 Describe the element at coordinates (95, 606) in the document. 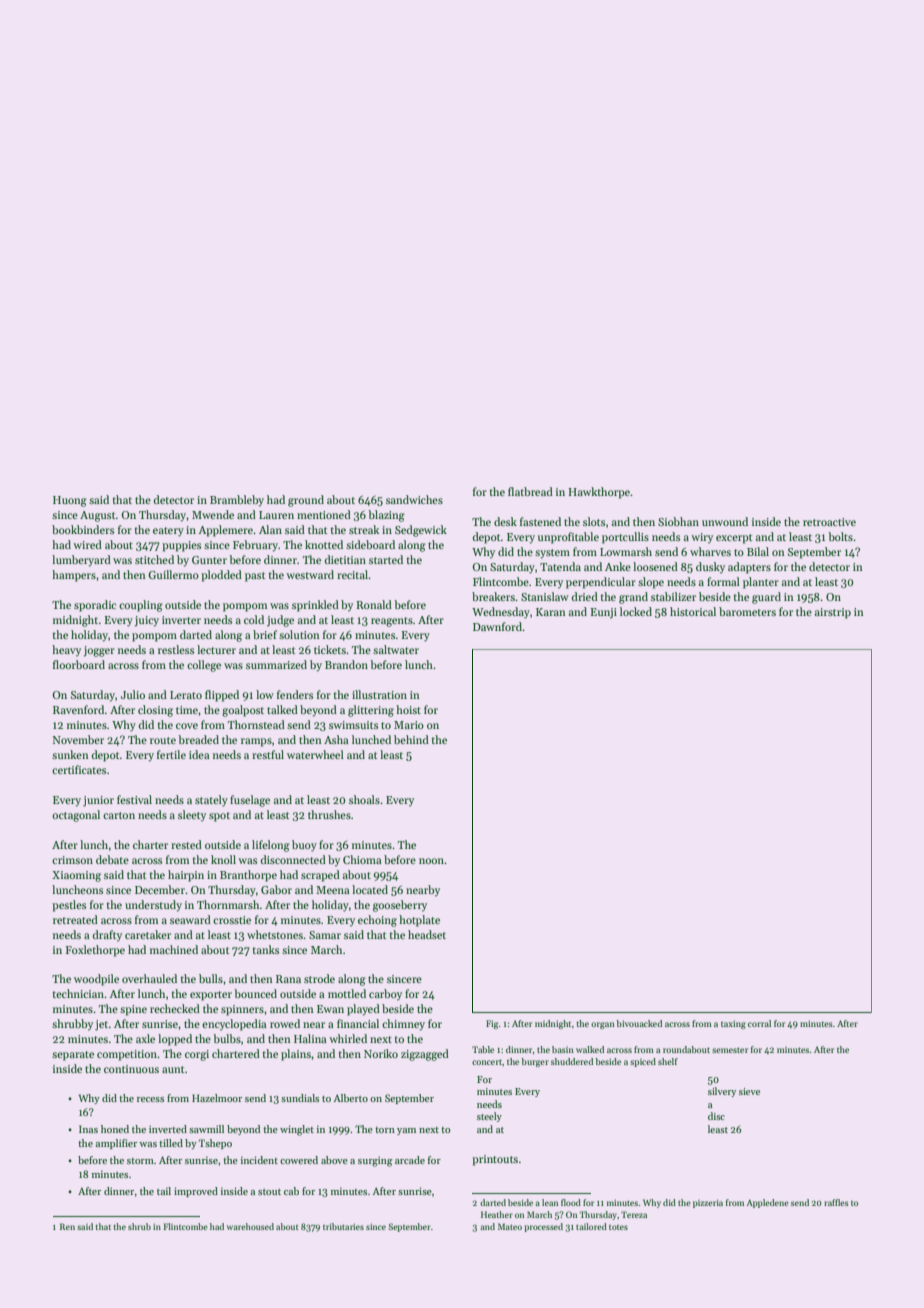

I see `sporadic` at that location.
